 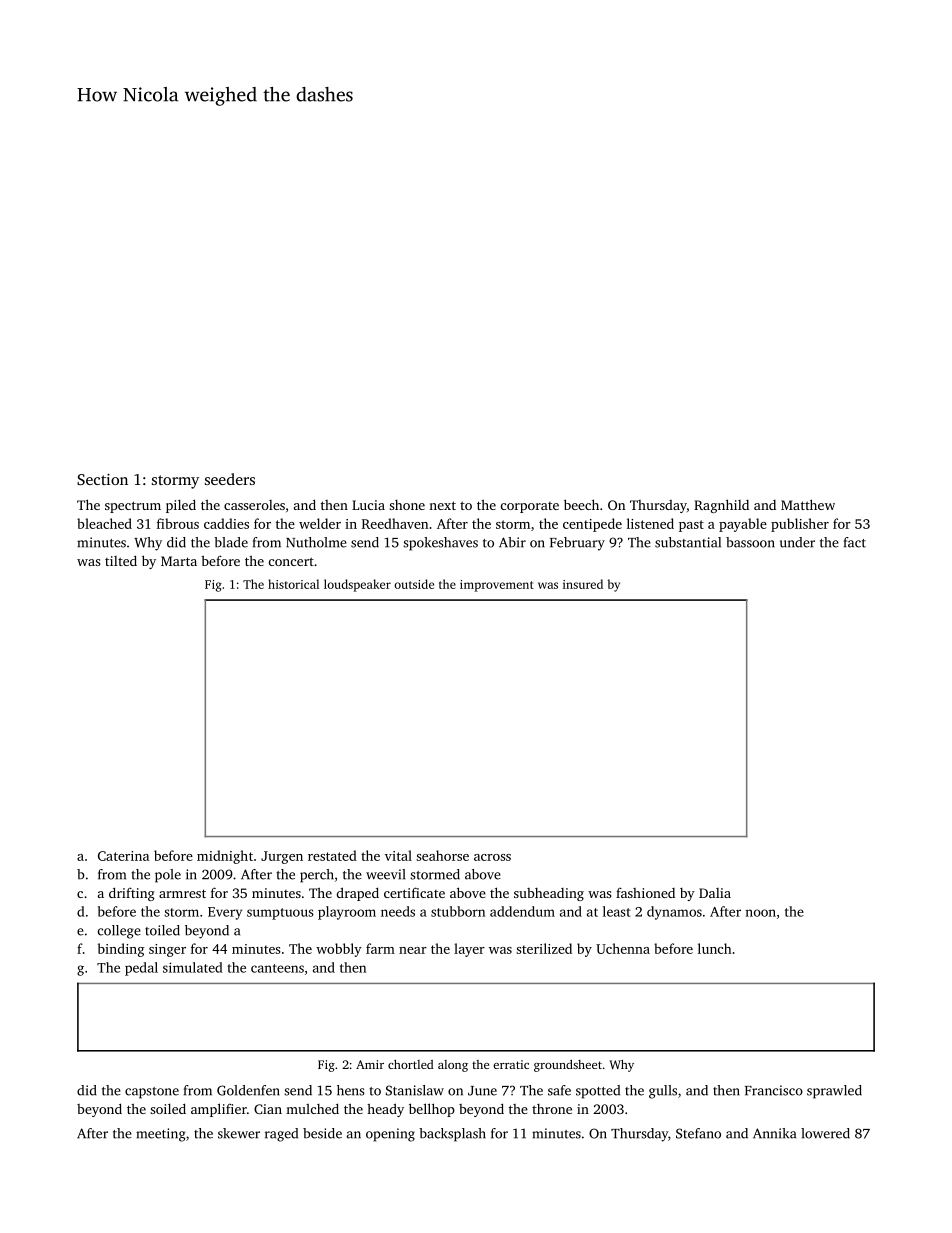 I want to click on seeders, so click(x=230, y=479).
